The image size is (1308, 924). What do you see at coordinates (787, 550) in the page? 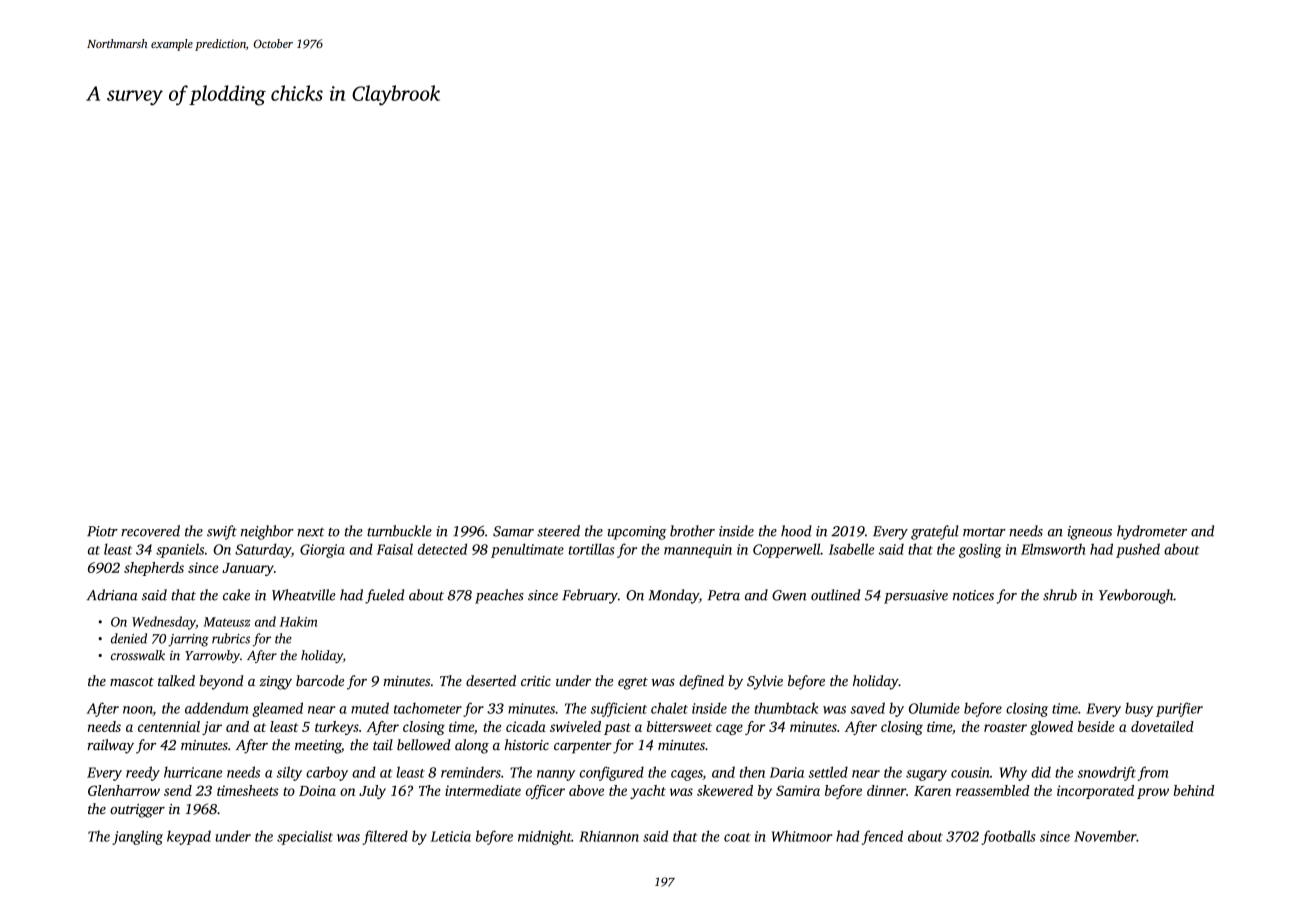
I see `Copperwell` at bounding box center [787, 550].
